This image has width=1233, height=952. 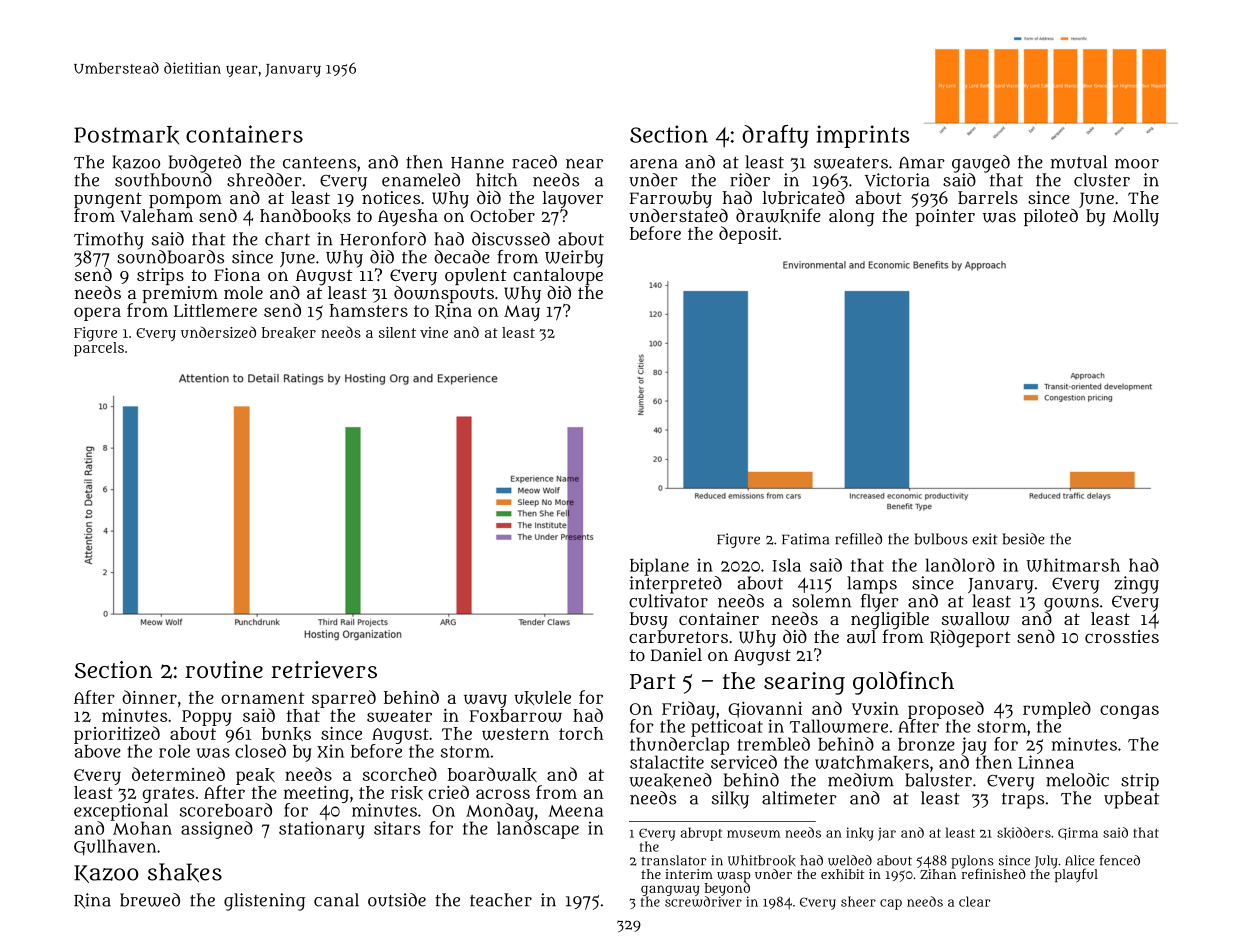 What do you see at coordinates (1136, 217) in the image?
I see `Molly` at bounding box center [1136, 217].
